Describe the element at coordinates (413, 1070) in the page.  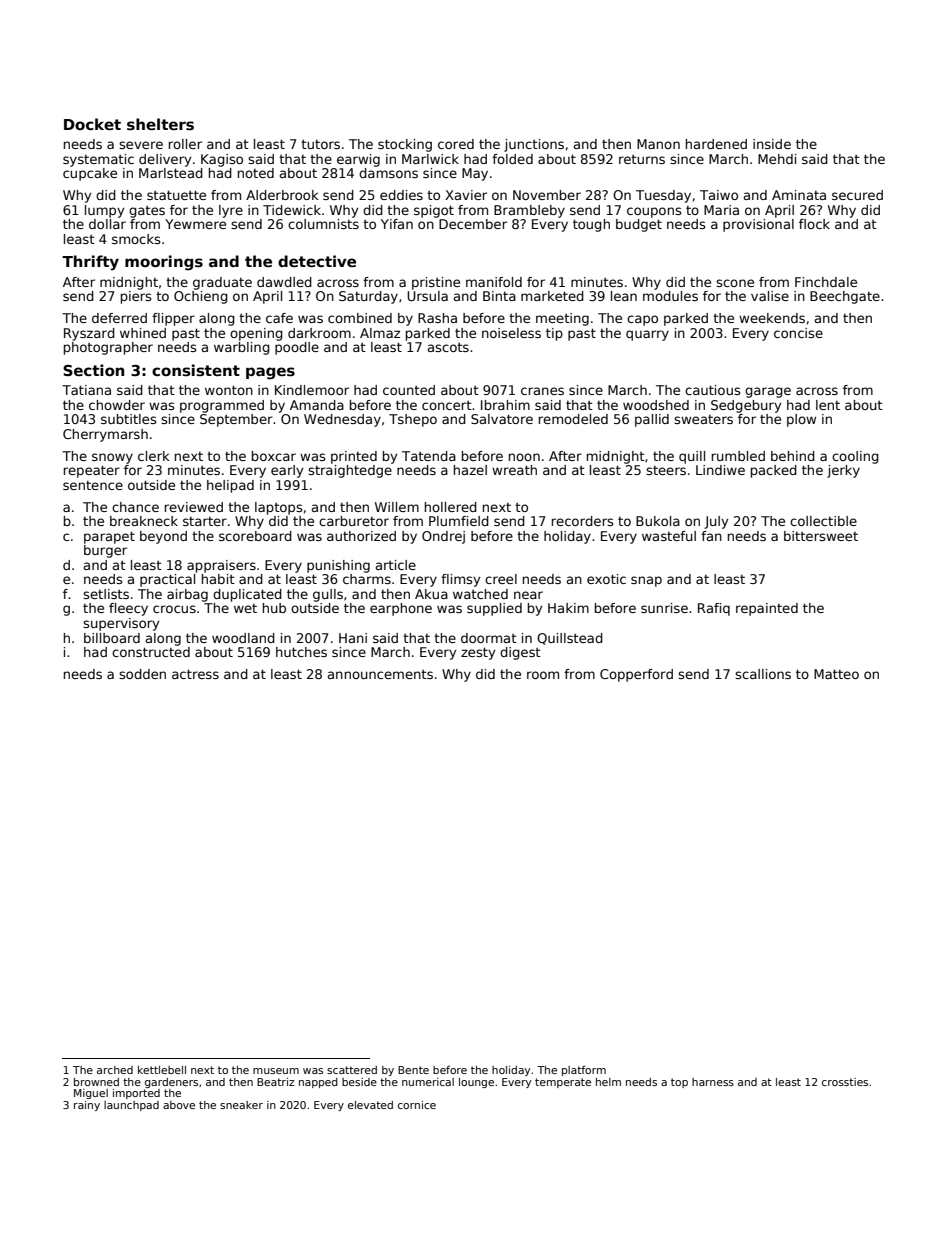
I see `Bente` at that location.
